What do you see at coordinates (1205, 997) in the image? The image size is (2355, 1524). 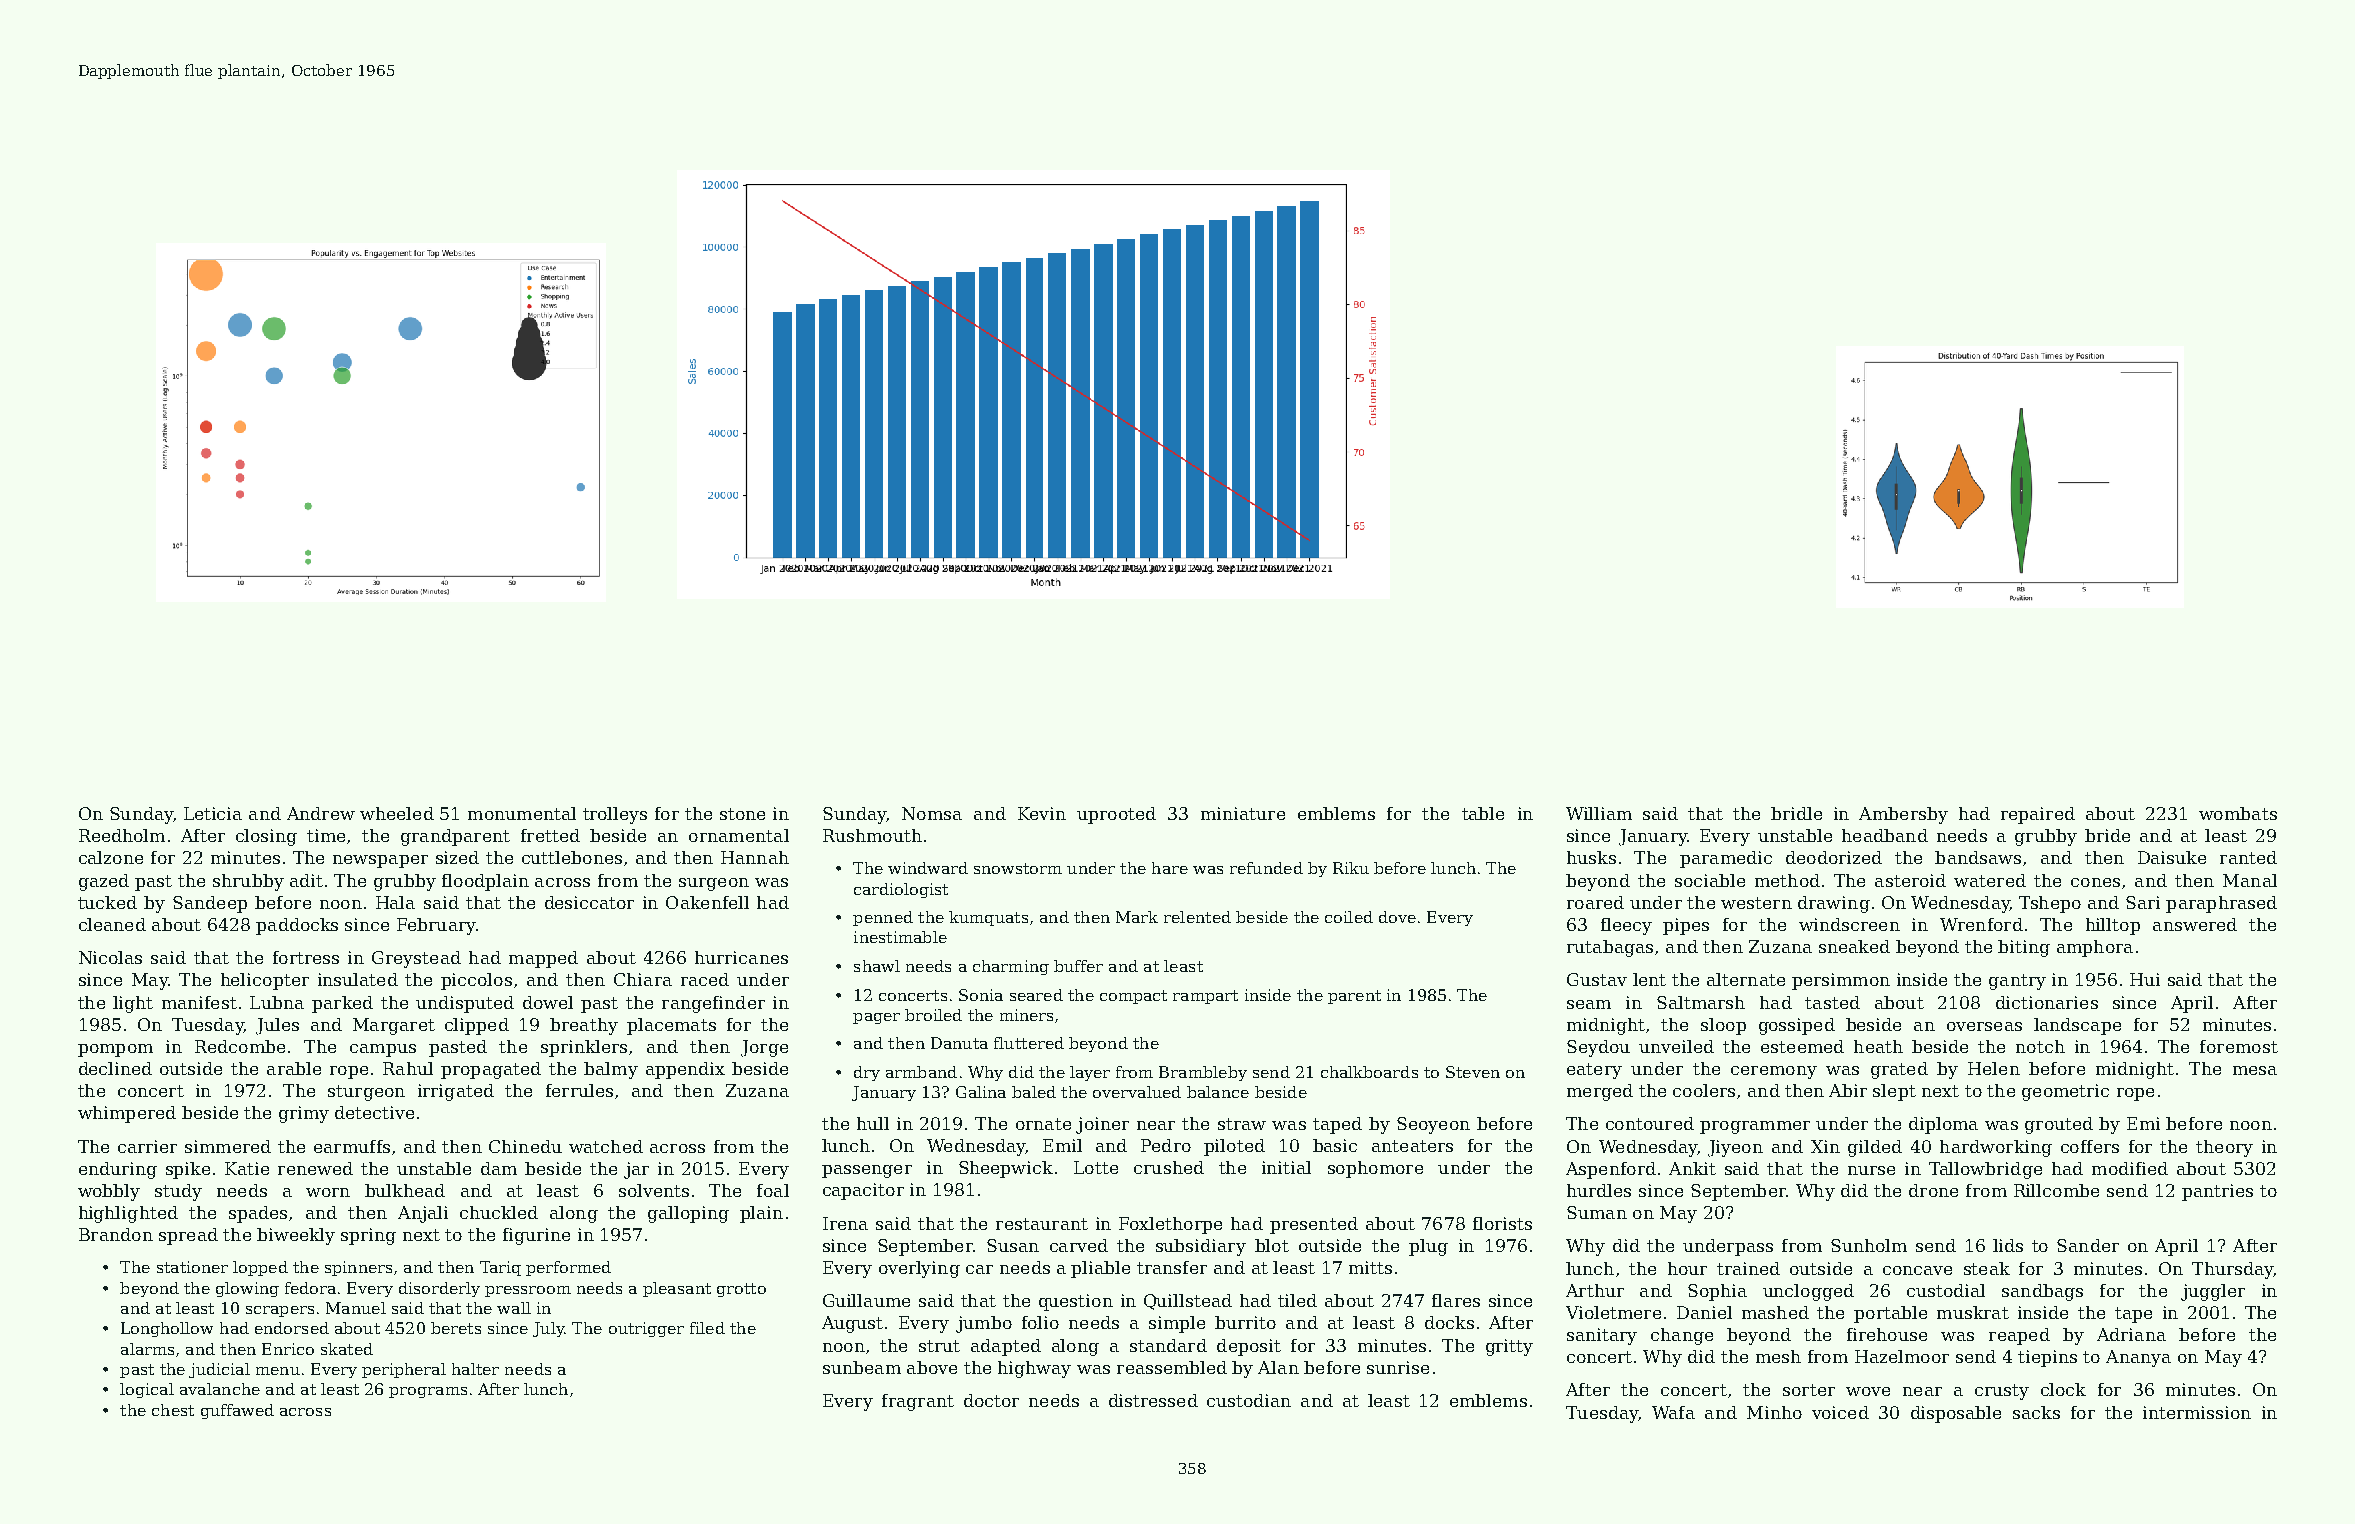 I see `rampart` at bounding box center [1205, 997].
